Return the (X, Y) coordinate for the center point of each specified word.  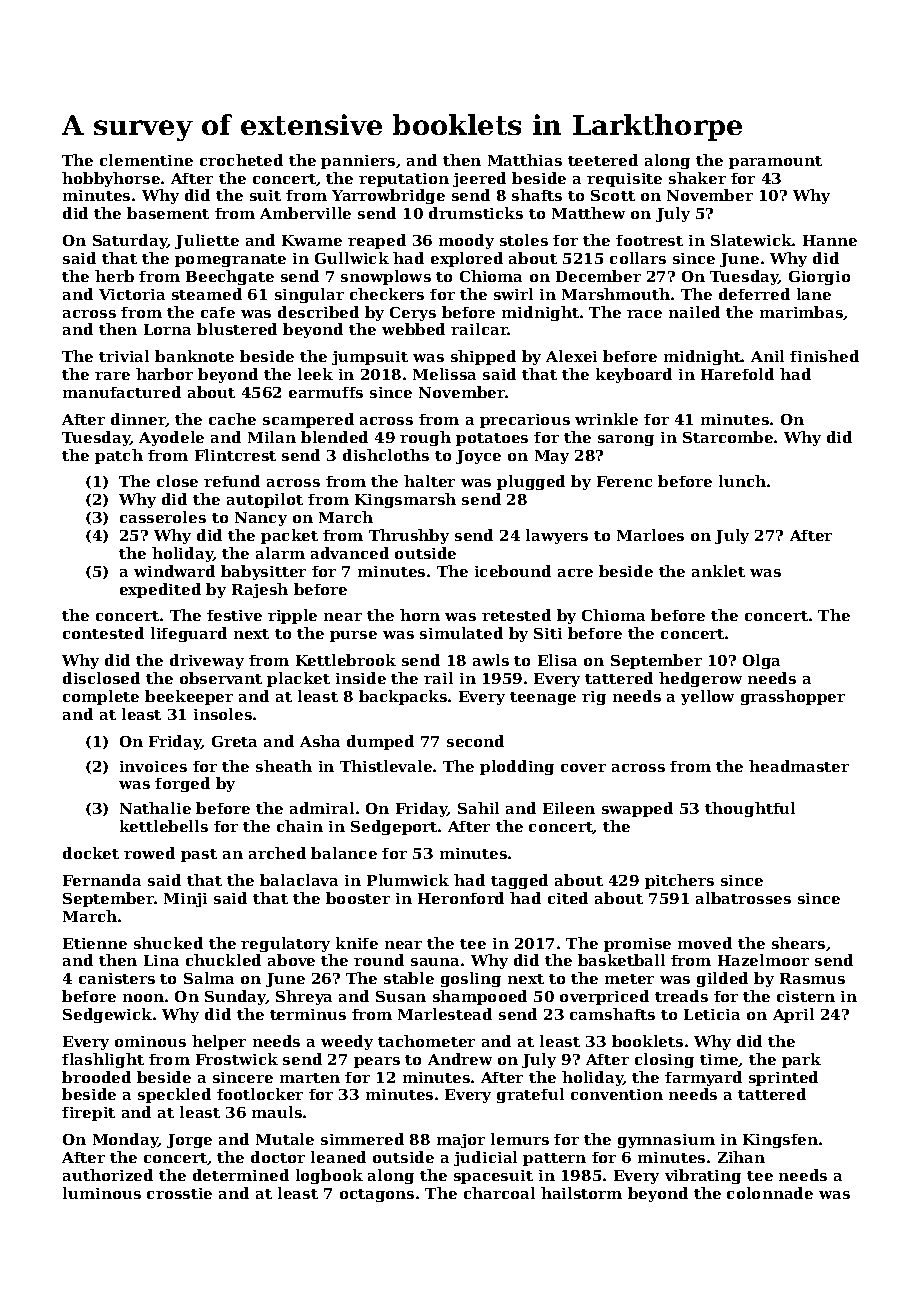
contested (103, 633)
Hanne (830, 240)
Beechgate (230, 277)
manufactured (122, 392)
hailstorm (581, 1193)
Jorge (189, 1141)
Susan (401, 996)
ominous (150, 1041)
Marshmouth (616, 294)
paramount (775, 162)
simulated (461, 633)
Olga (761, 661)
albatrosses (743, 898)
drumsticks (476, 213)
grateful (530, 1095)
